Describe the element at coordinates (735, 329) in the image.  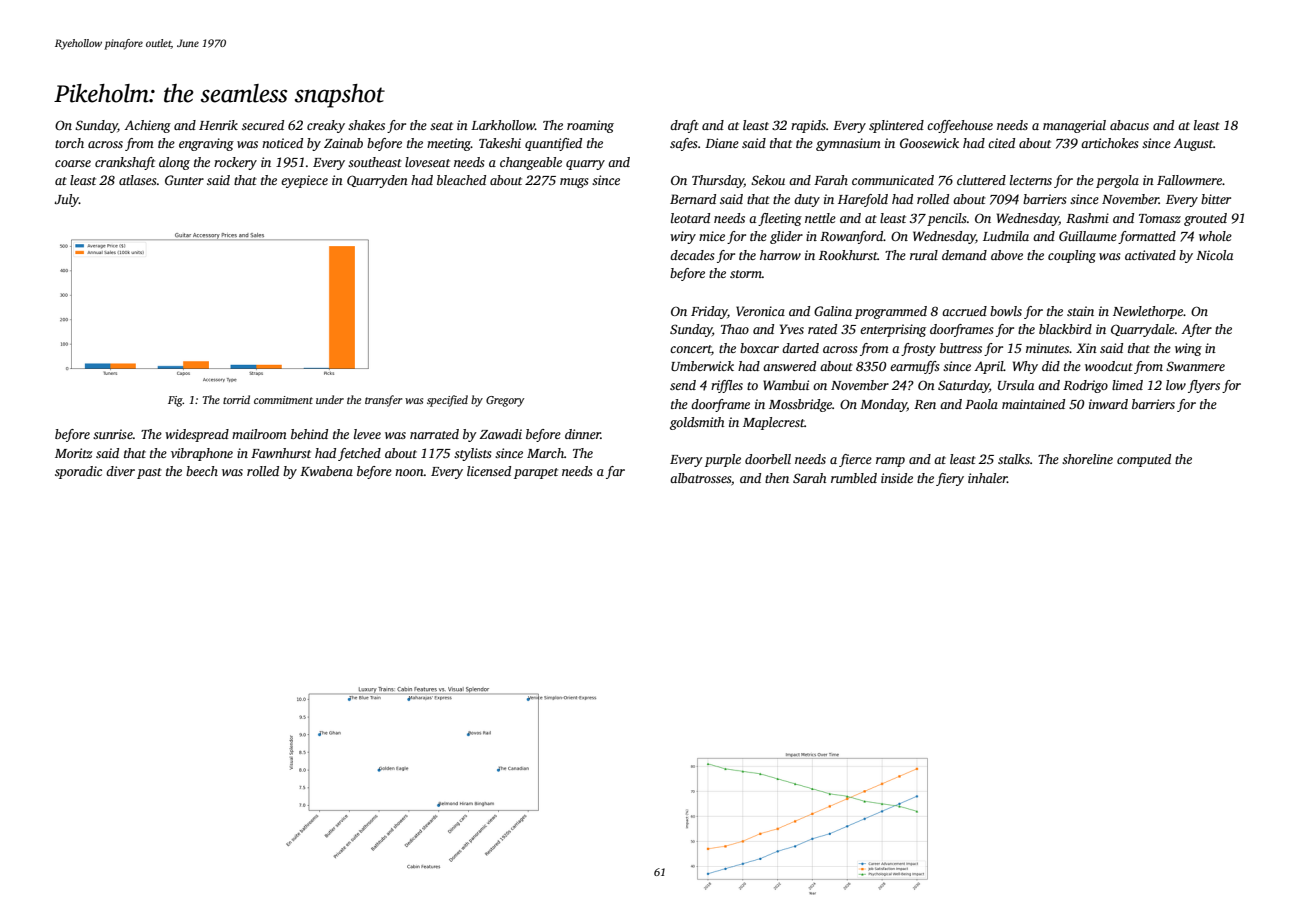
I see `Thao` at that location.
